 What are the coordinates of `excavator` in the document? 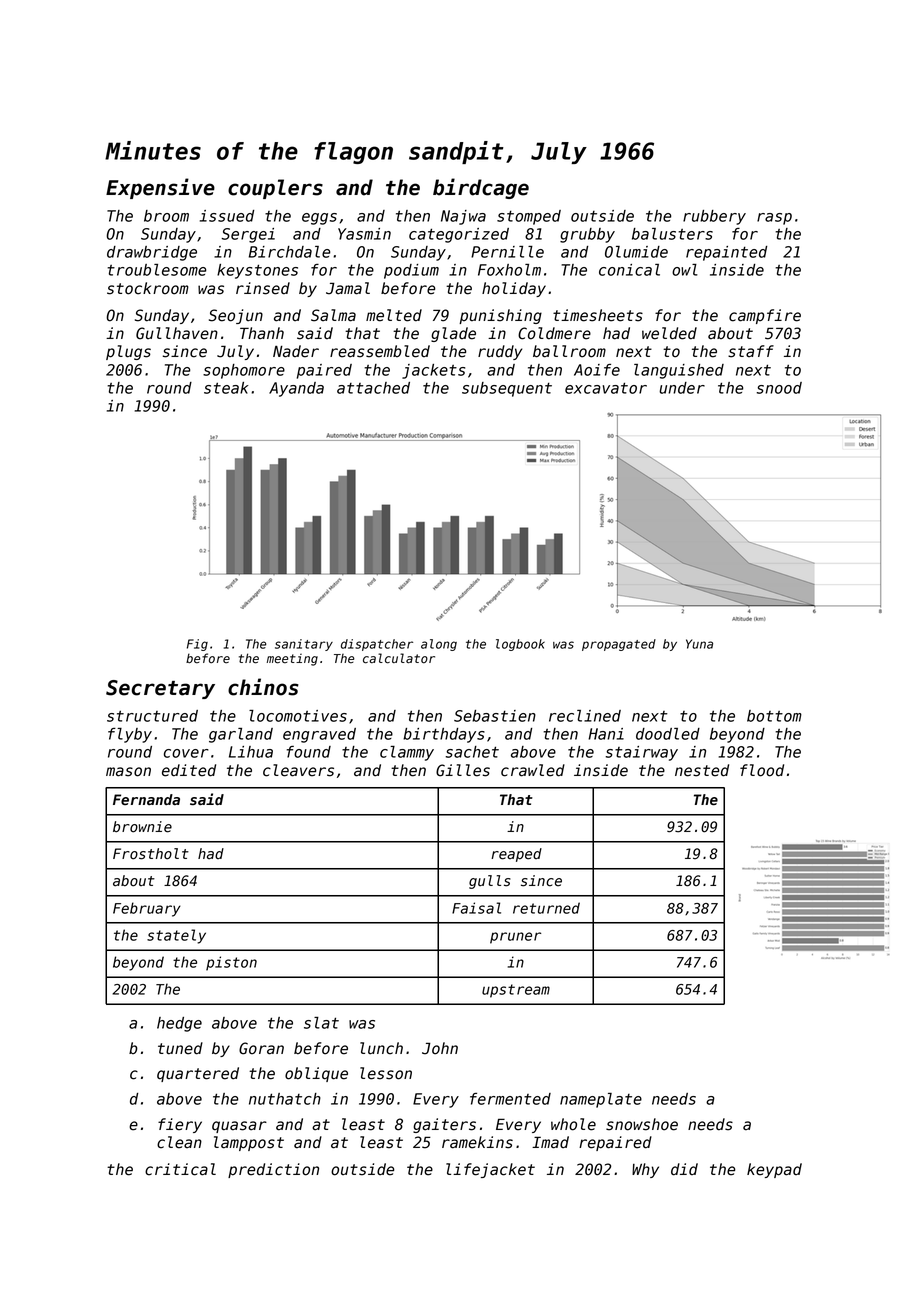 It's located at (606, 388).
